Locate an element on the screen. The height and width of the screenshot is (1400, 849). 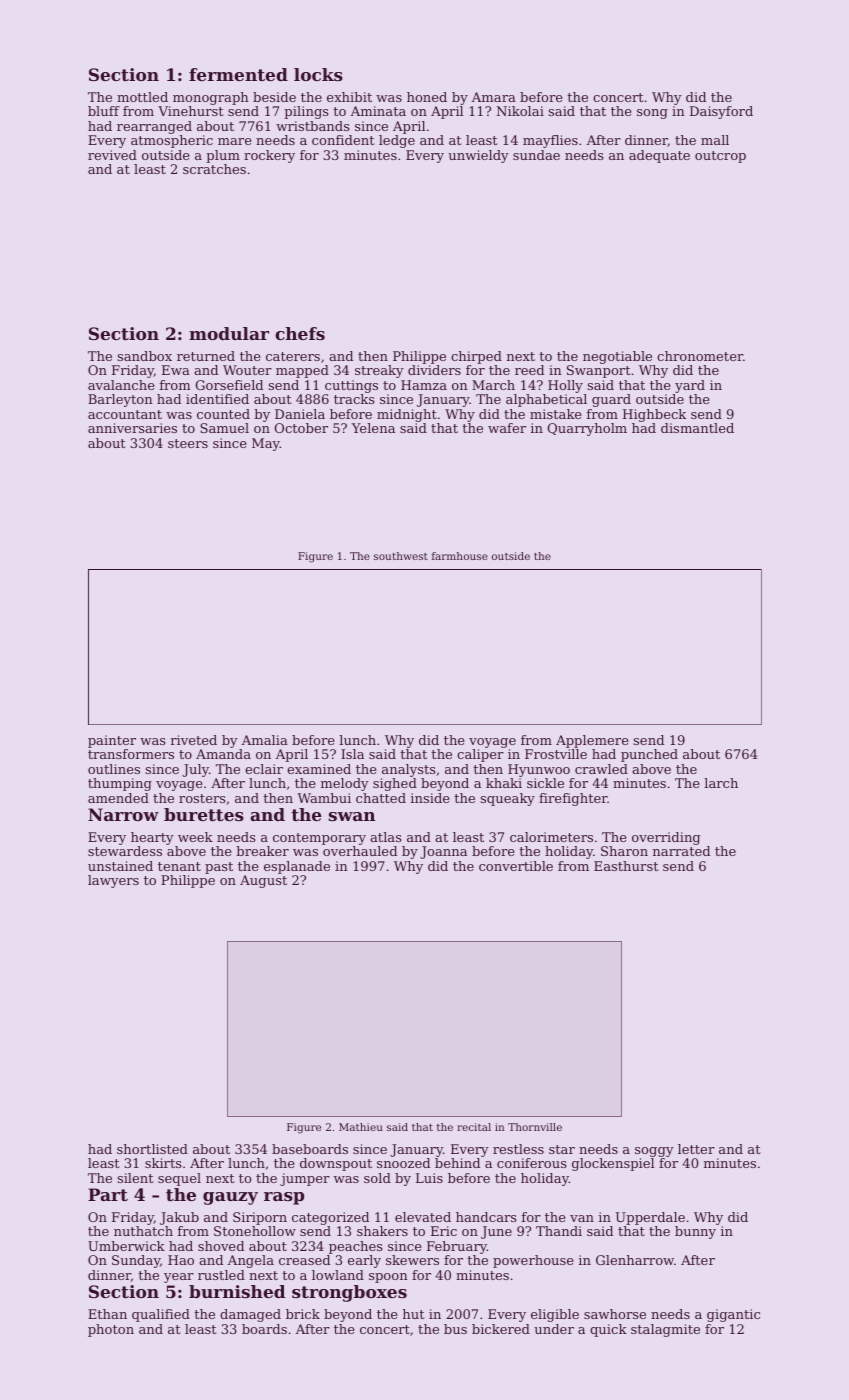
Hamza is located at coordinates (424, 385).
